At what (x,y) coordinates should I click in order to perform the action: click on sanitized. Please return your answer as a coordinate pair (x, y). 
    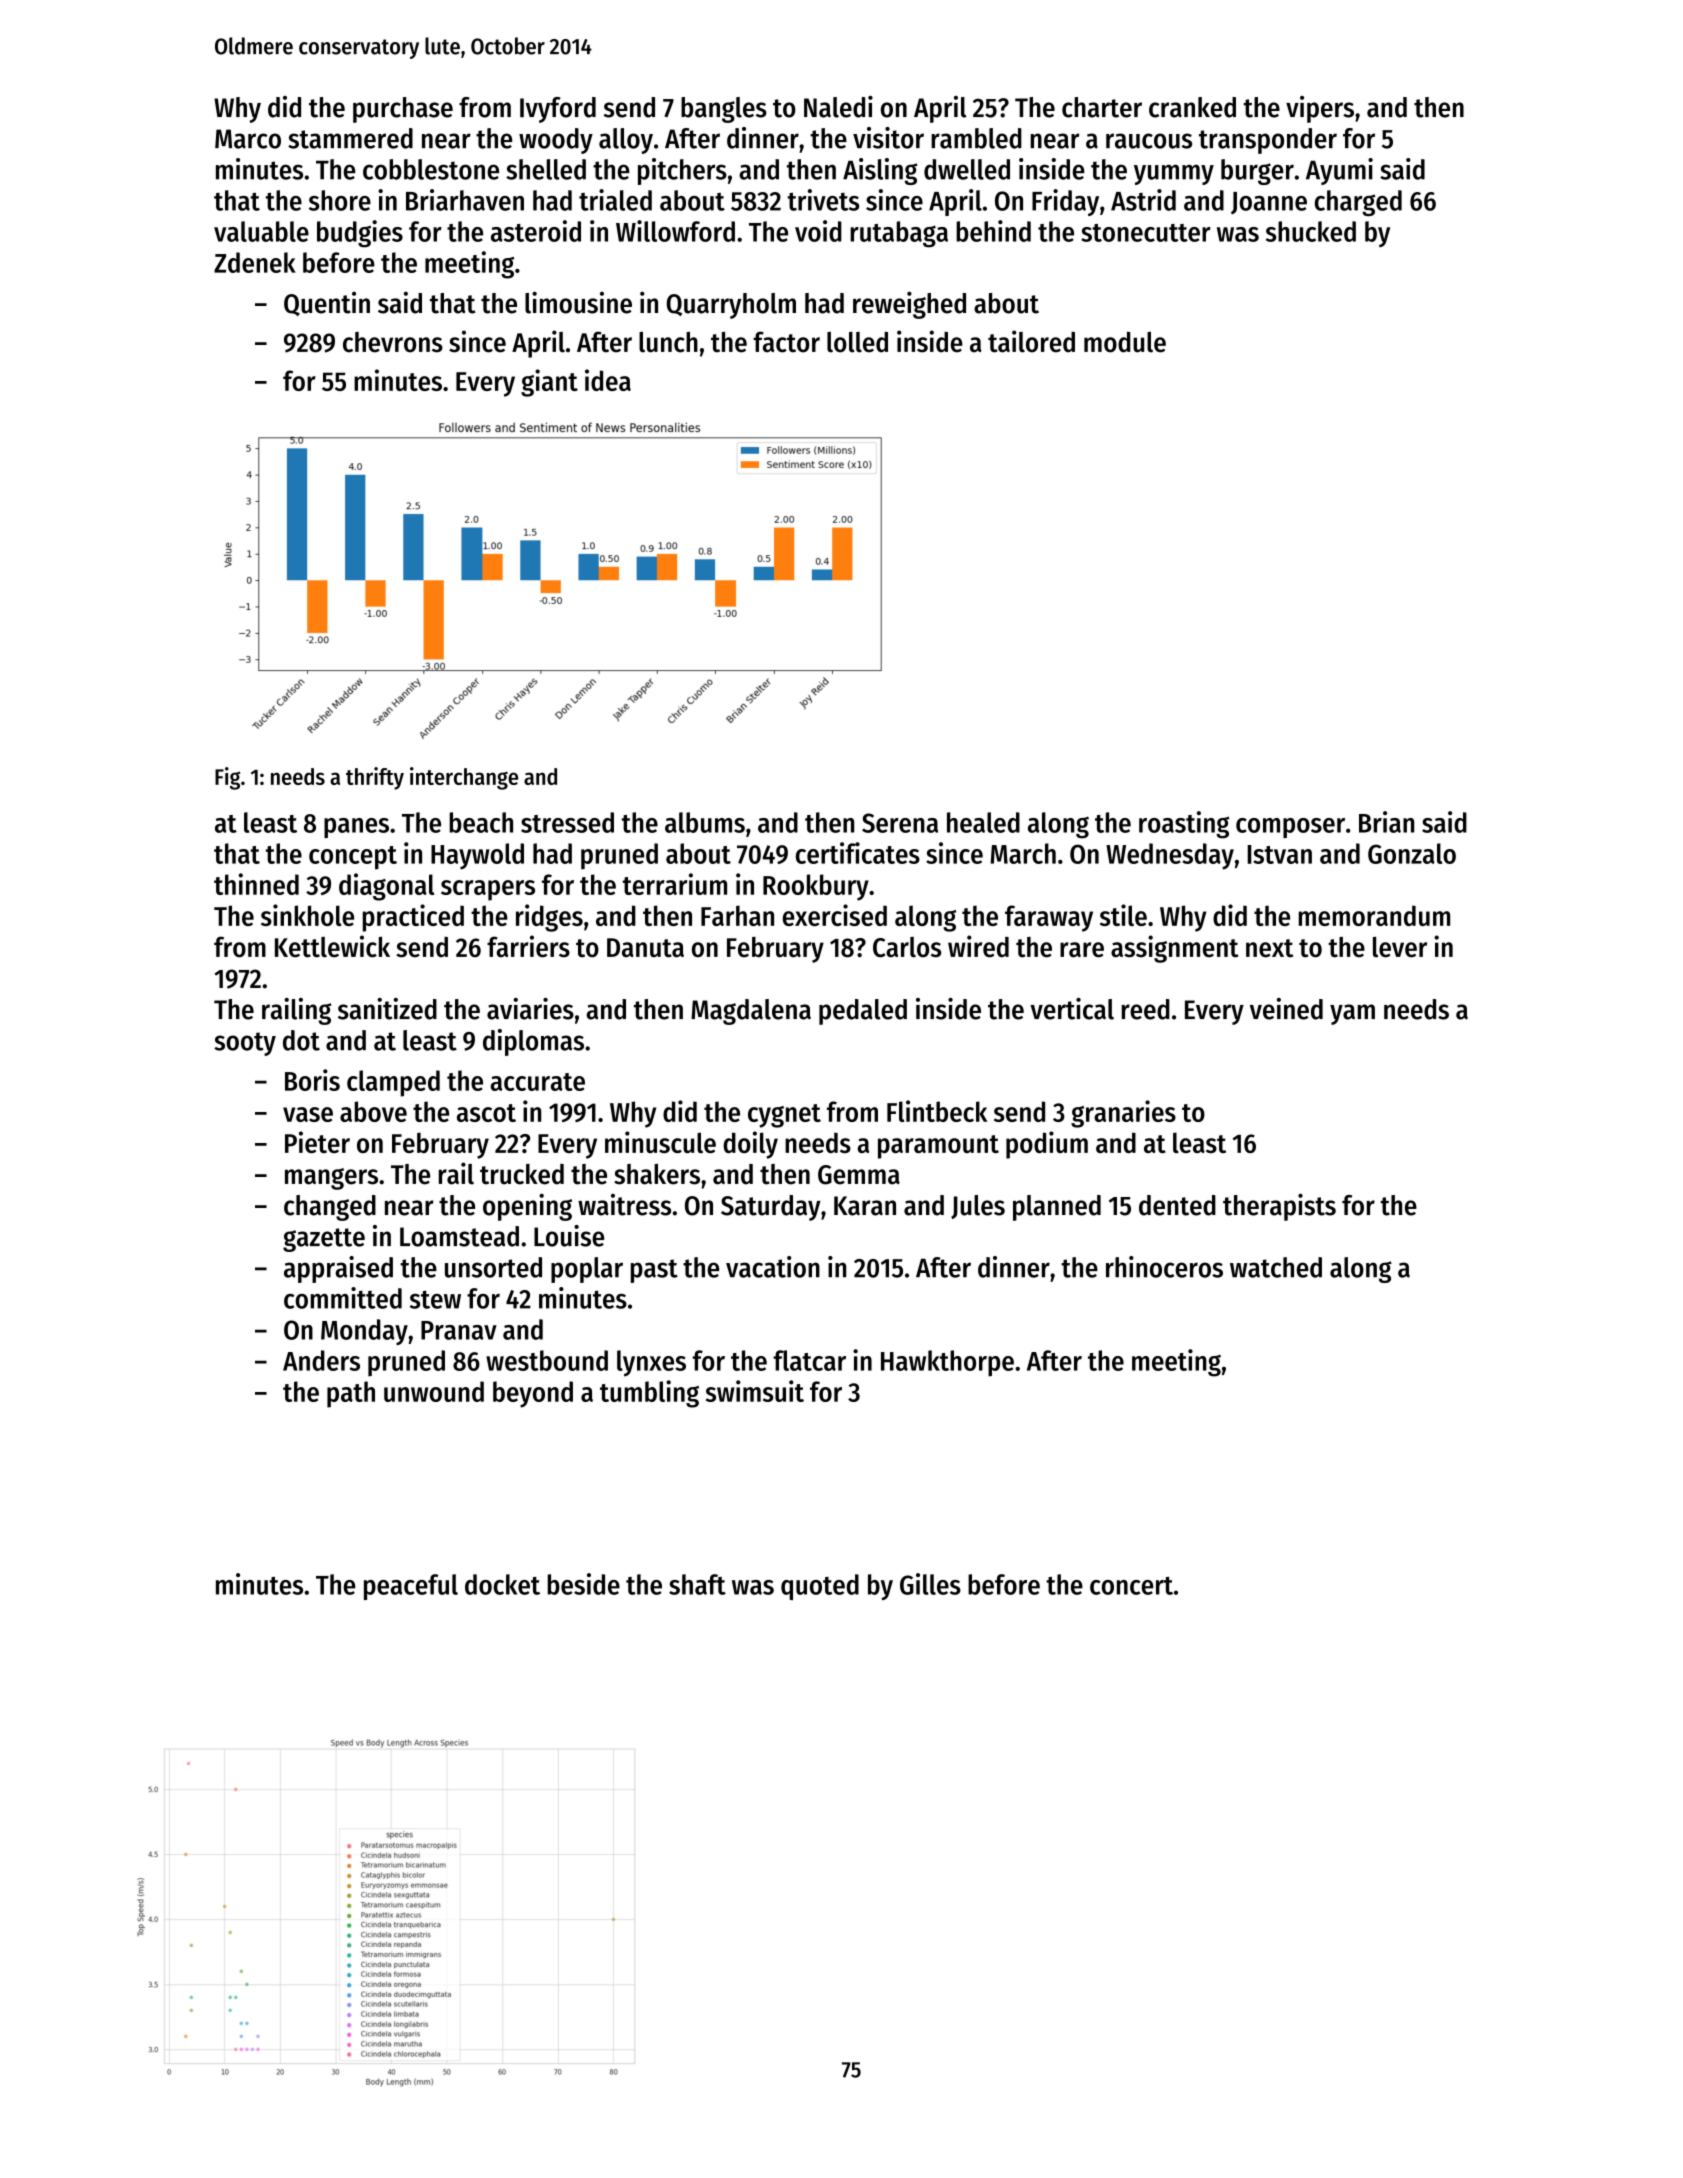
    Looking at the image, I should click on (387, 1009).
